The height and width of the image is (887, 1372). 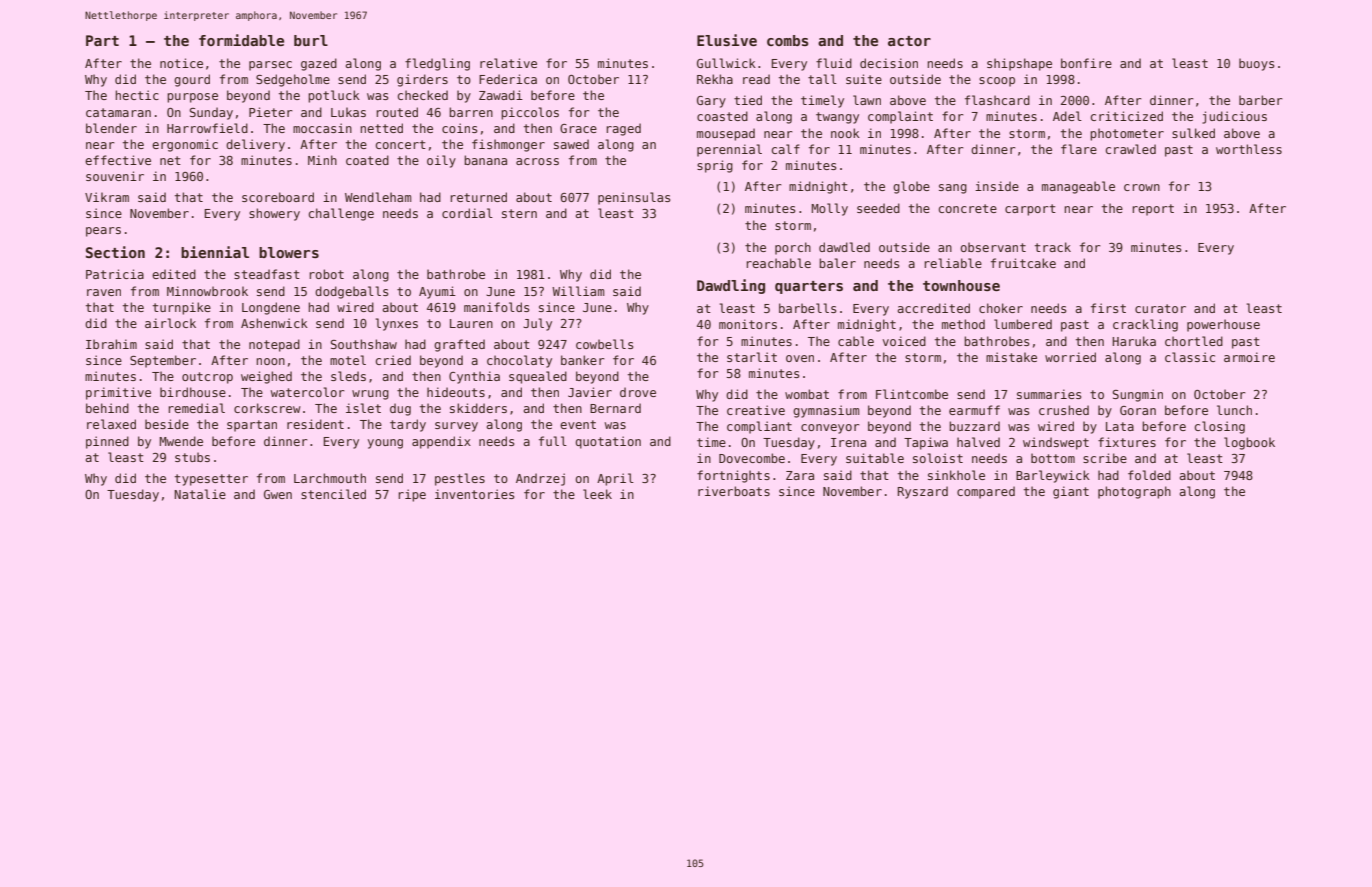 What do you see at coordinates (241, 40) in the image?
I see `formidable` at bounding box center [241, 40].
